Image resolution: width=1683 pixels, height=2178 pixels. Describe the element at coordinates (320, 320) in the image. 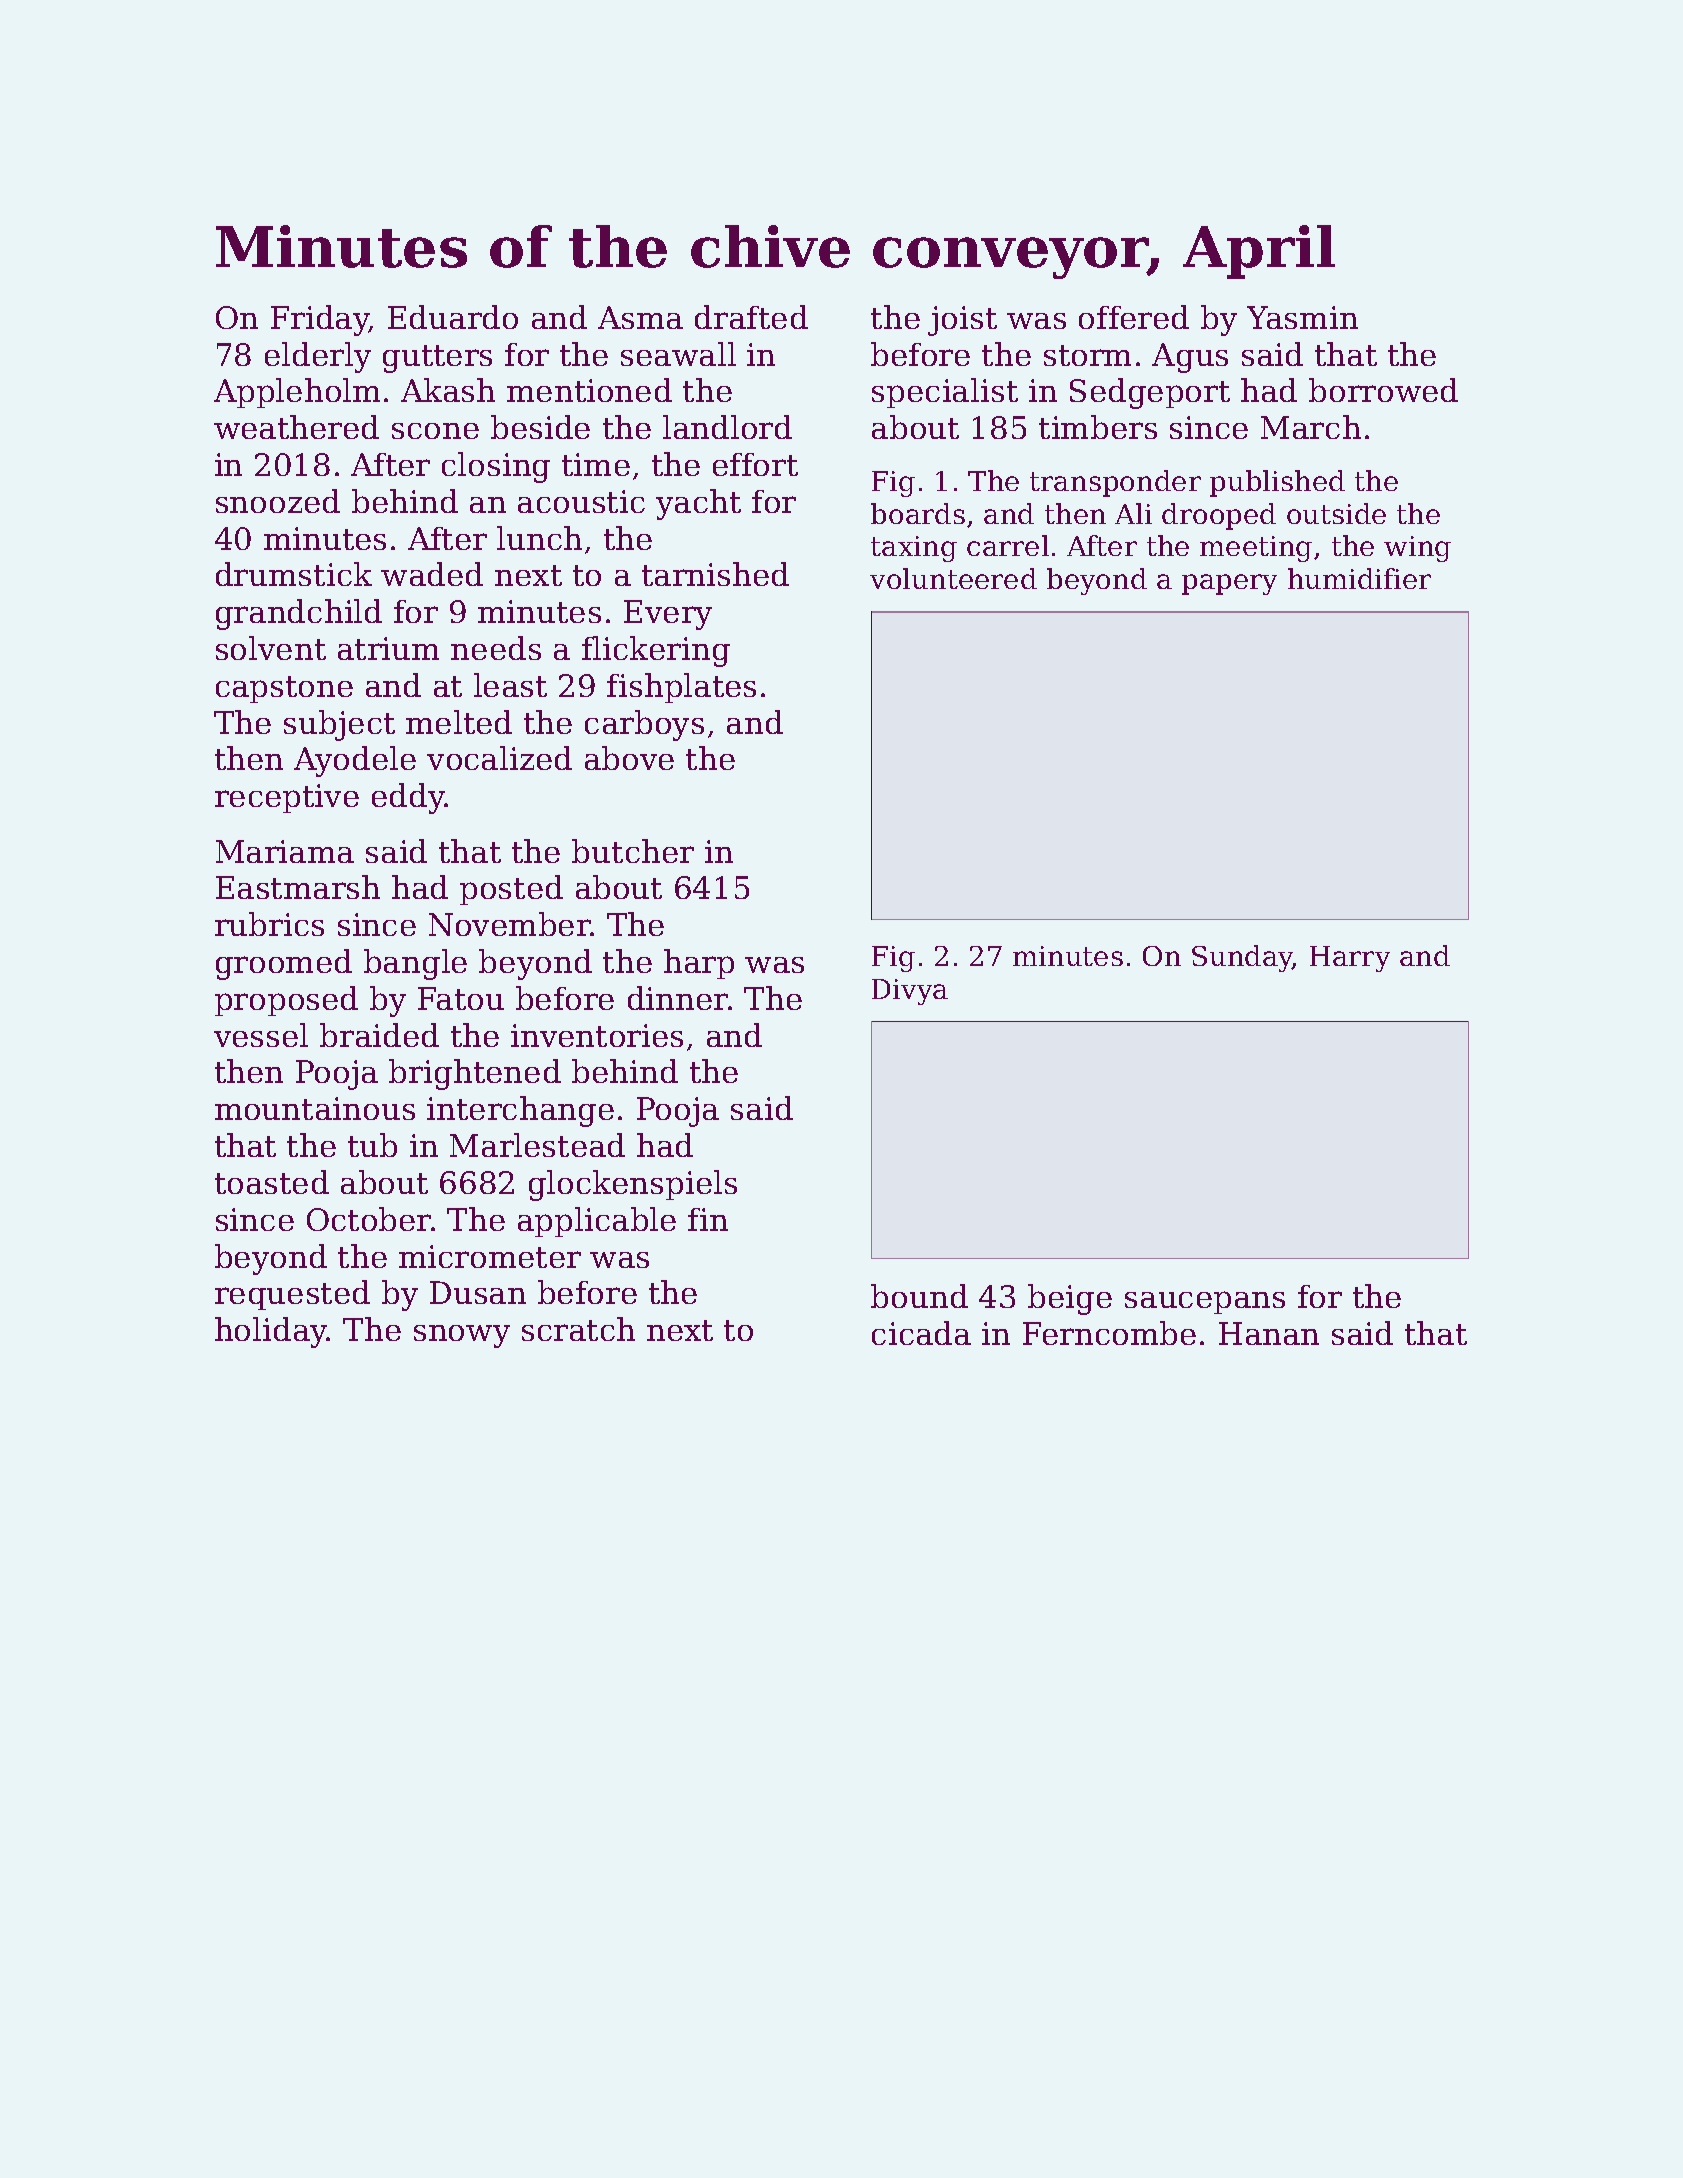

I see `Friday` at that location.
